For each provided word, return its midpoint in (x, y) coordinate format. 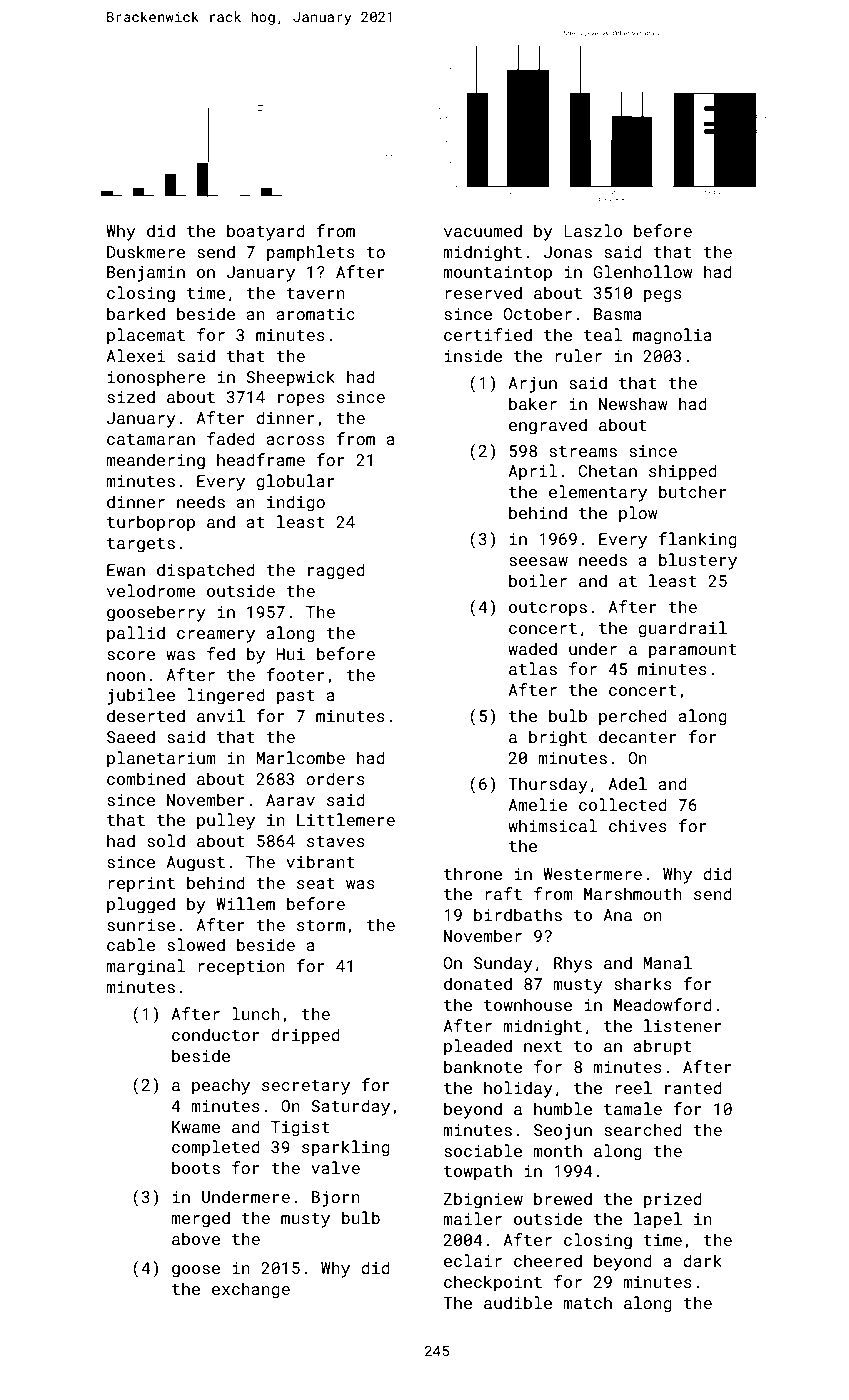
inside (473, 355)
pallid (136, 634)
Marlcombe (301, 757)
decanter (638, 736)
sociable (483, 1150)
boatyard (266, 232)
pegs (663, 296)
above (196, 1238)
